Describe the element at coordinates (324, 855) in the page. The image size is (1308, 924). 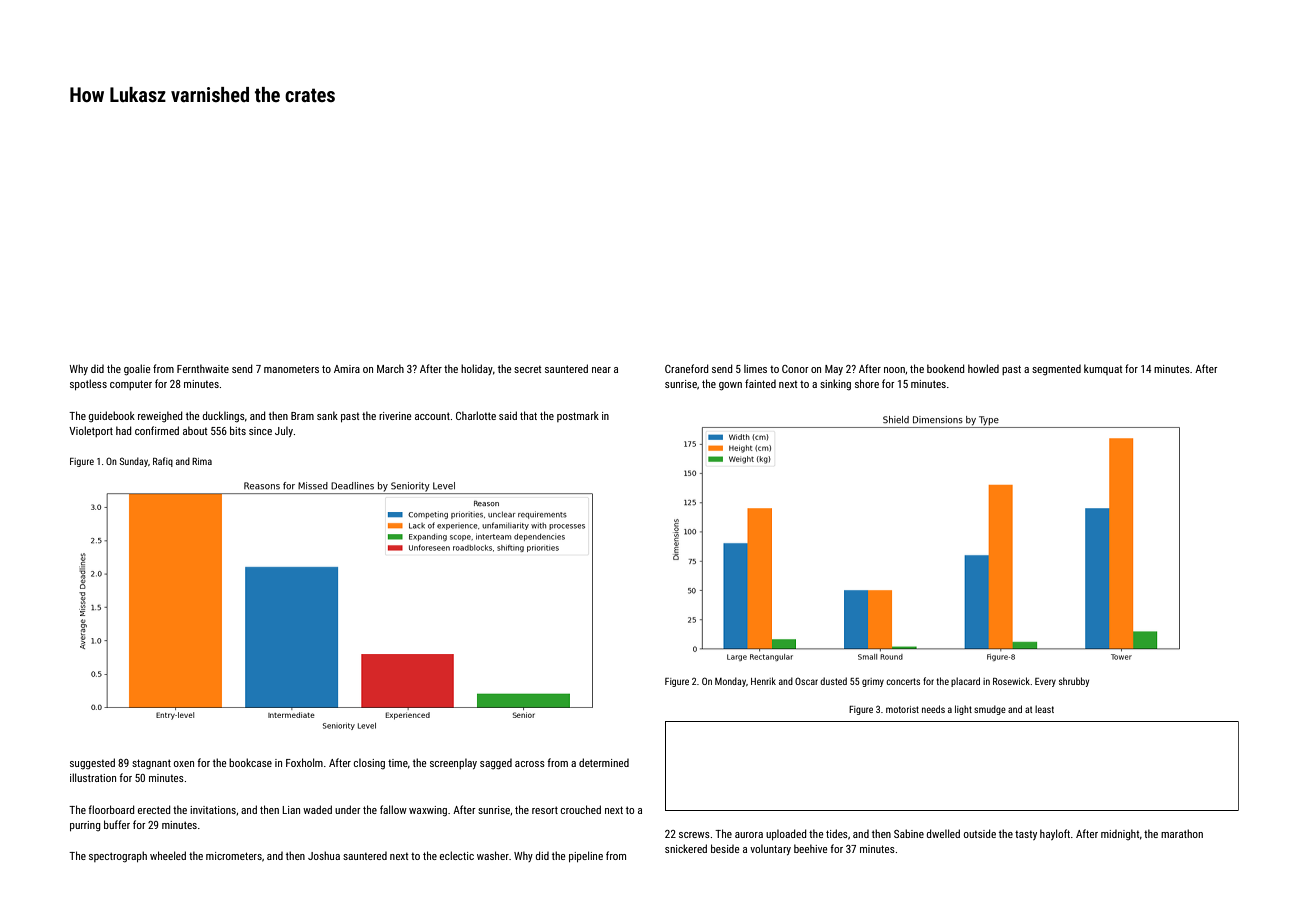
I see `Joshua` at that location.
